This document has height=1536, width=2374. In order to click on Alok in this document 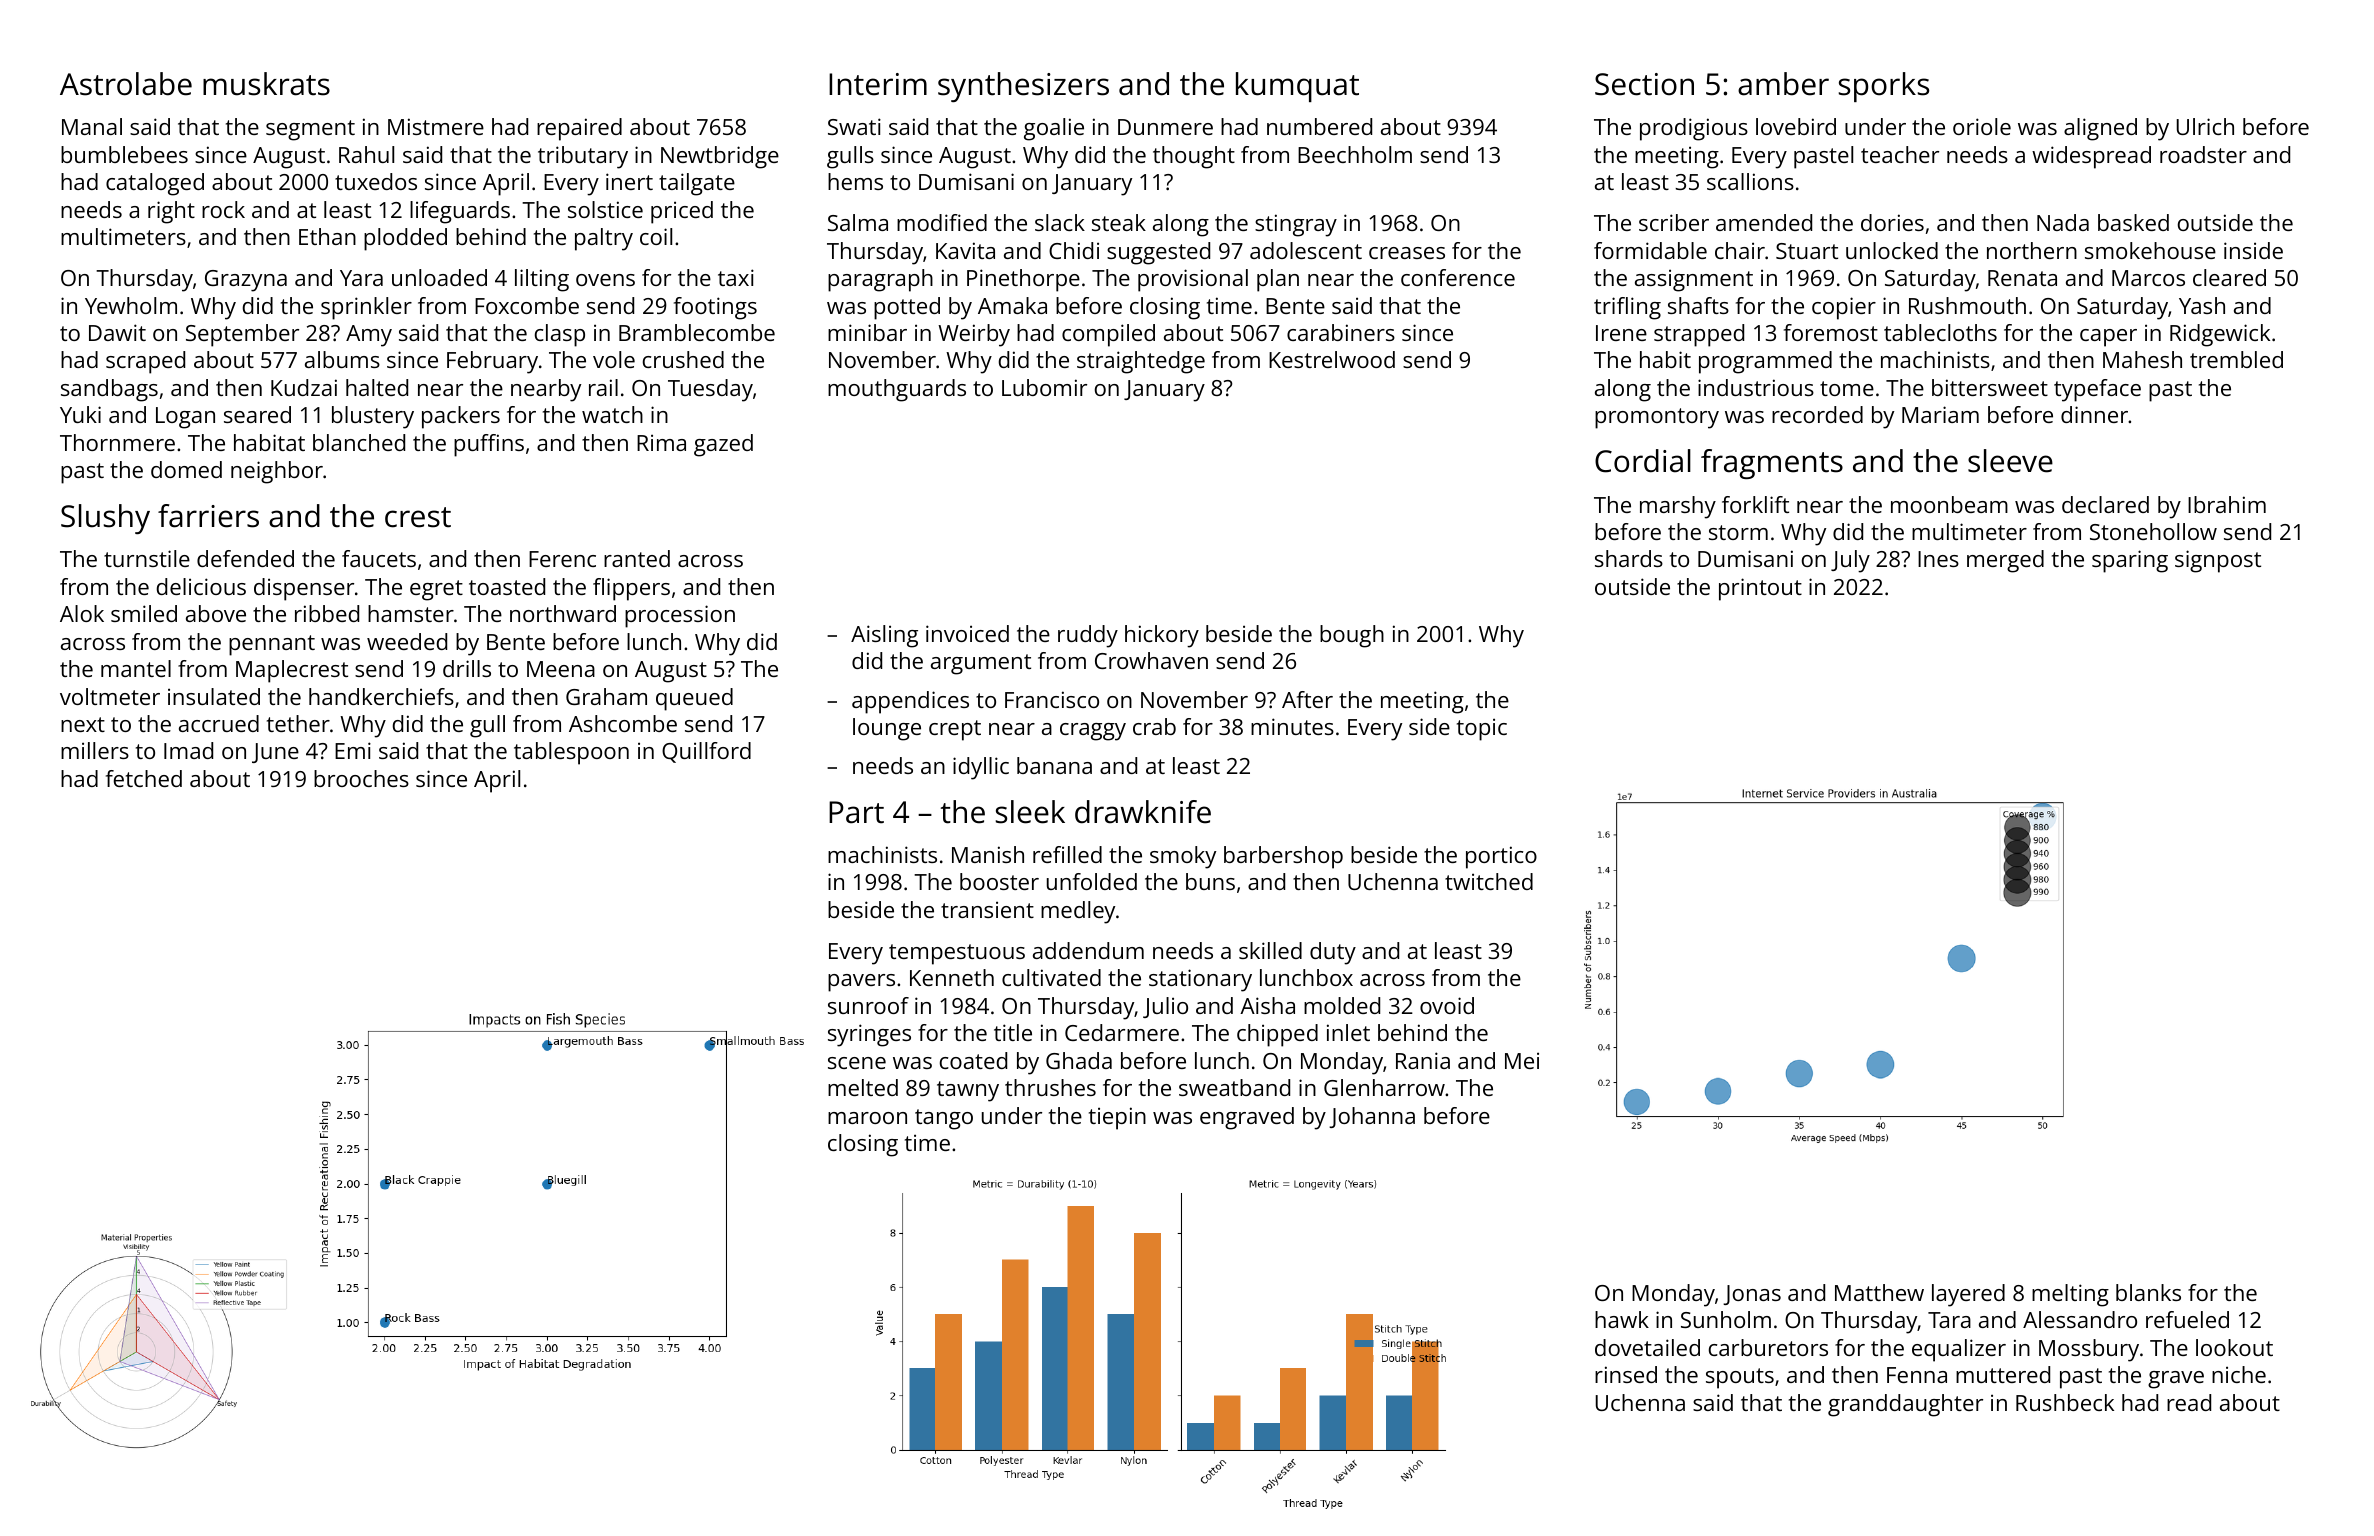, I will do `click(82, 613)`.
